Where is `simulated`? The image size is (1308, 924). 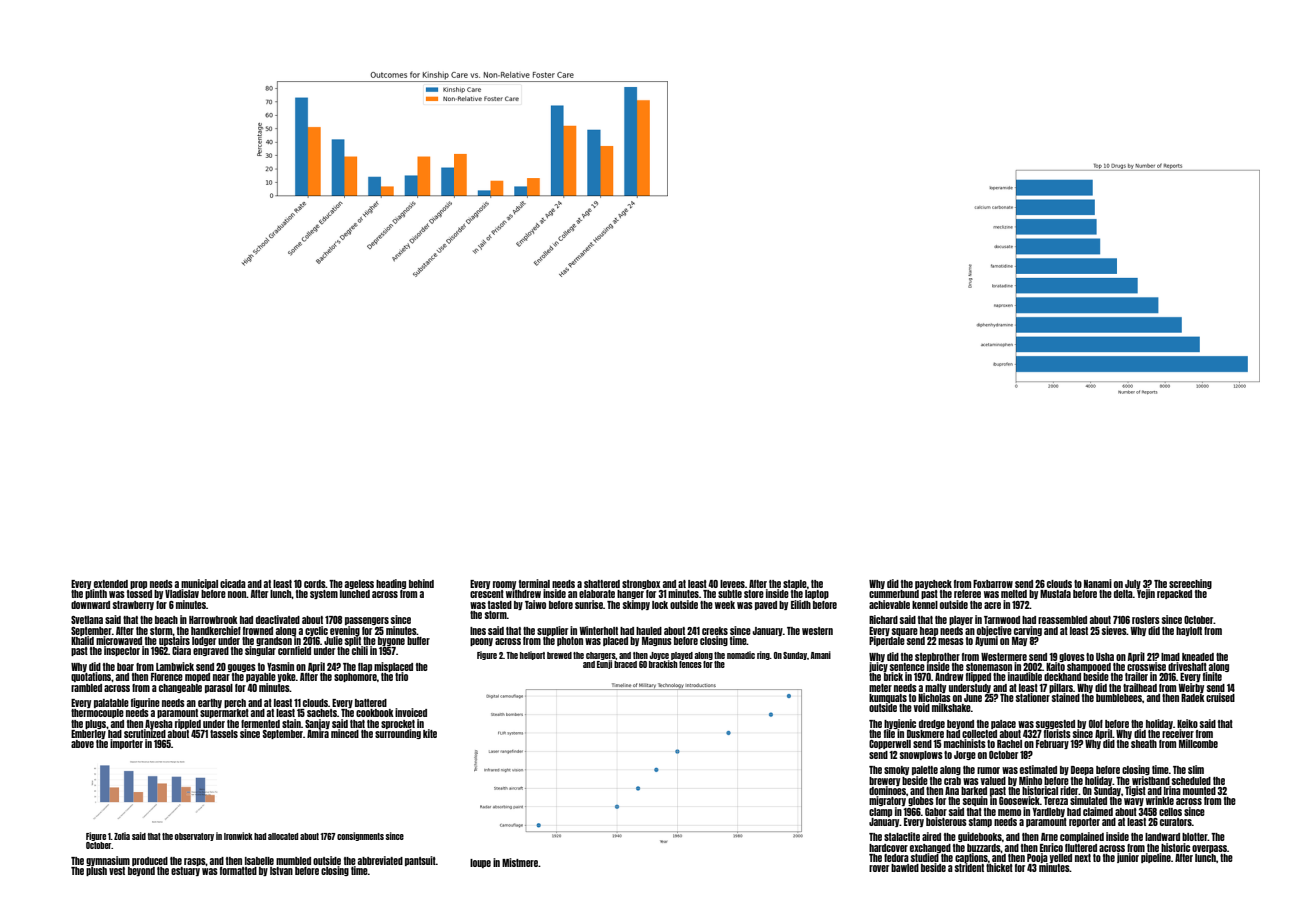 simulated is located at coordinates (1088, 800).
